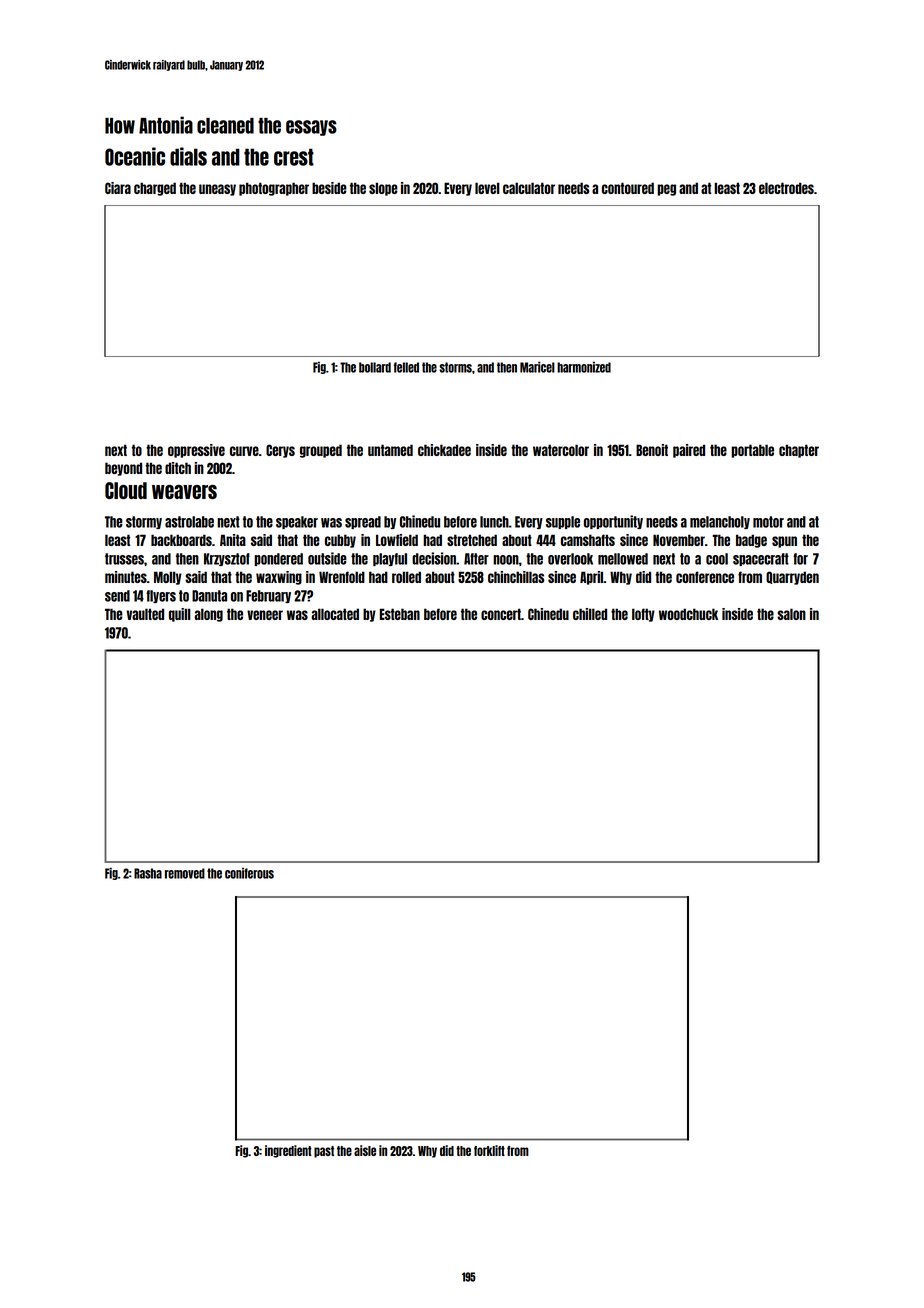 The height and width of the screenshot is (1308, 924). Describe the element at coordinates (288, 1151) in the screenshot. I see `ingredient` at that location.
